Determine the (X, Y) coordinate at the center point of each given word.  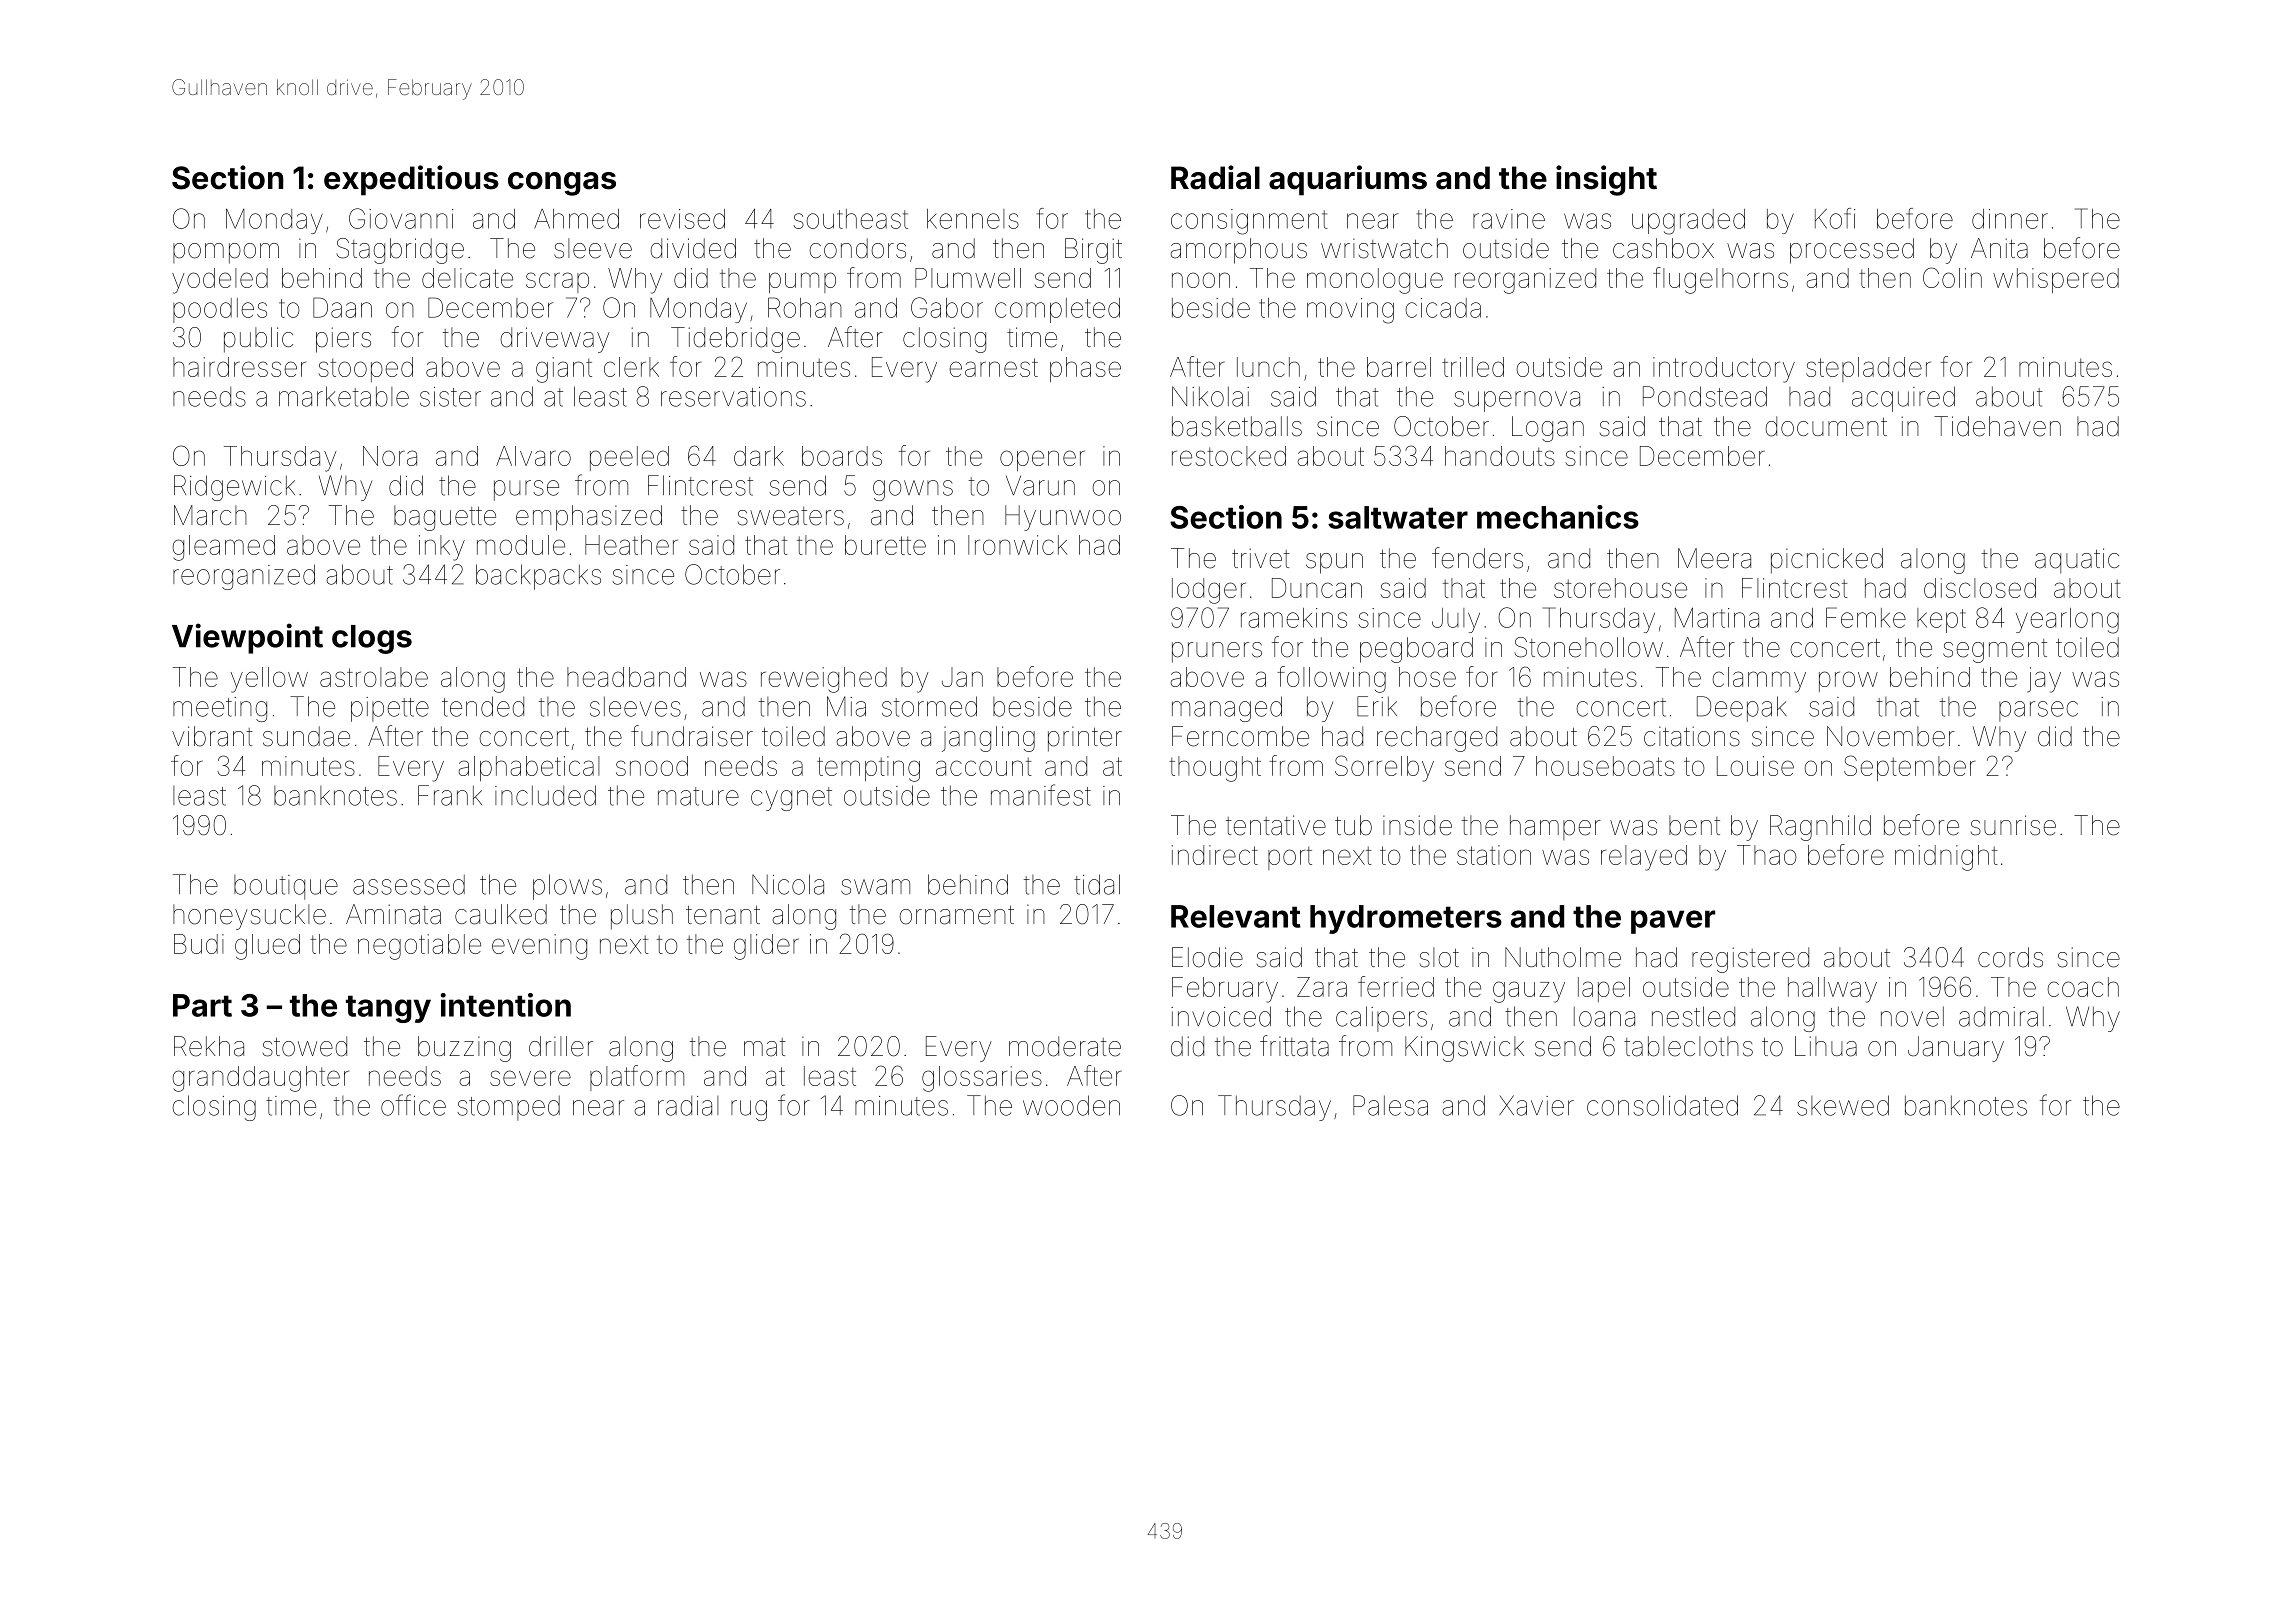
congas (562, 184)
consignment (1249, 222)
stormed (929, 706)
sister (450, 397)
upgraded (1688, 222)
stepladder (1868, 369)
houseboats (1605, 766)
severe (530, 1078)
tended (483, 706)
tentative (1276, 825)
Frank (450, 795)
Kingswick (1464, 1049)
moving (1350, 311)
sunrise (2013, 825)
